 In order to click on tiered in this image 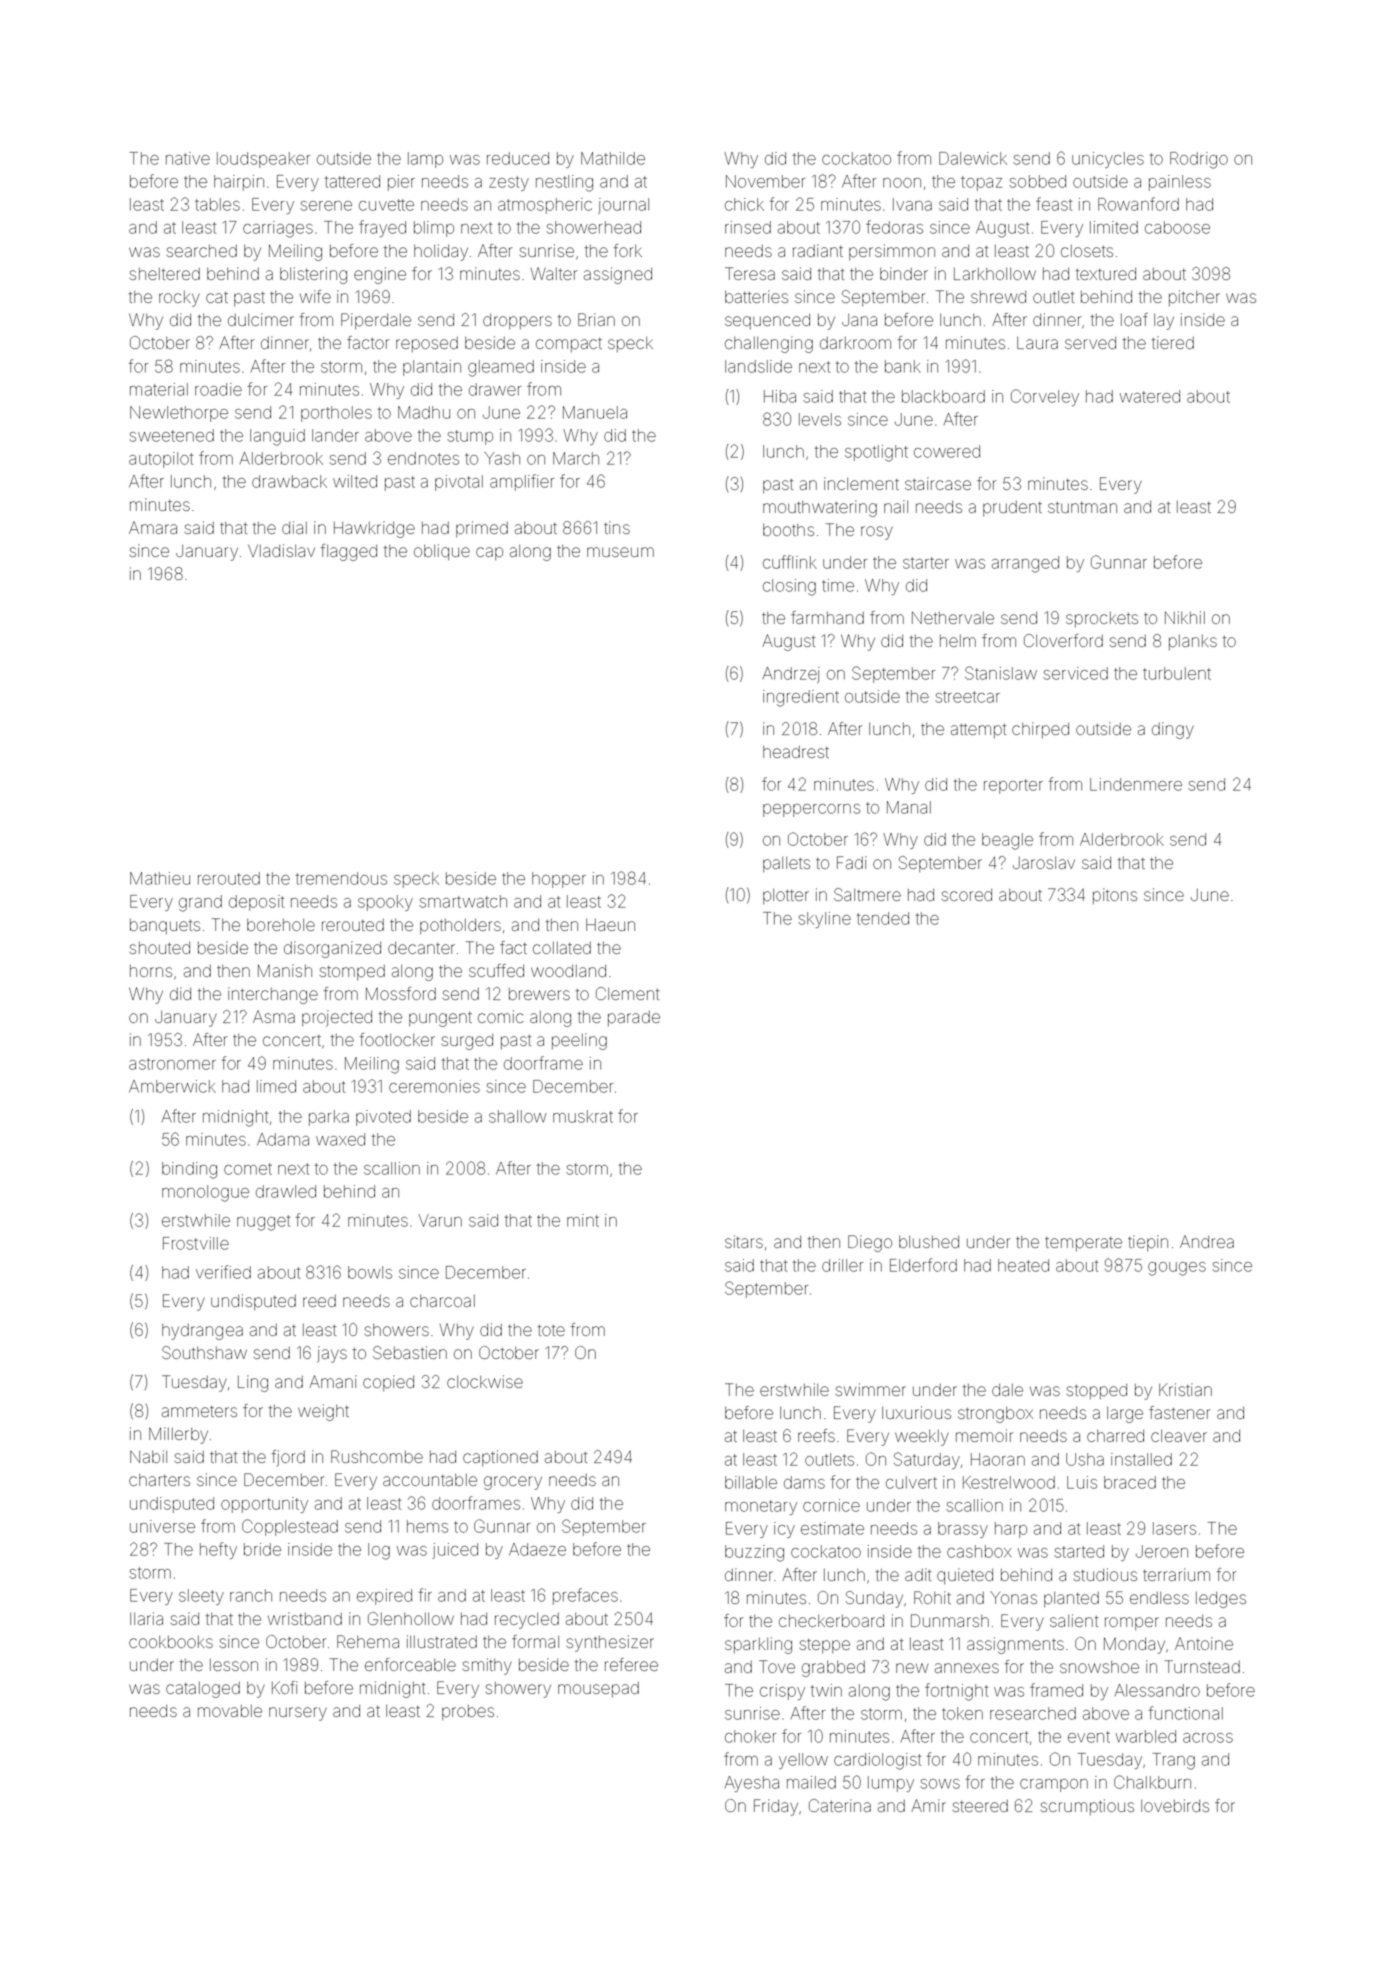, I will do `click(1173, 342)`.
